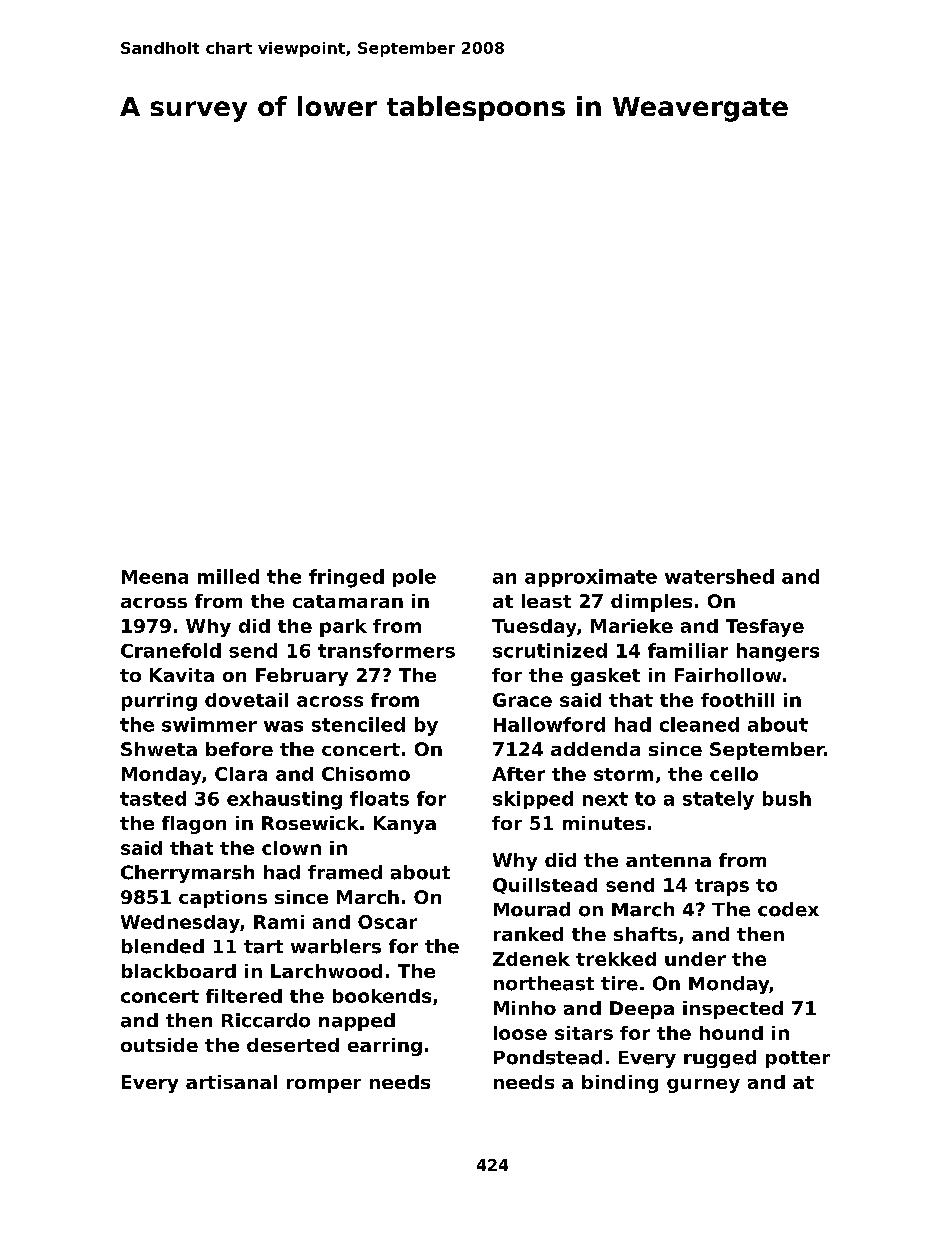  I want to click on purring, so click(159, 702).
